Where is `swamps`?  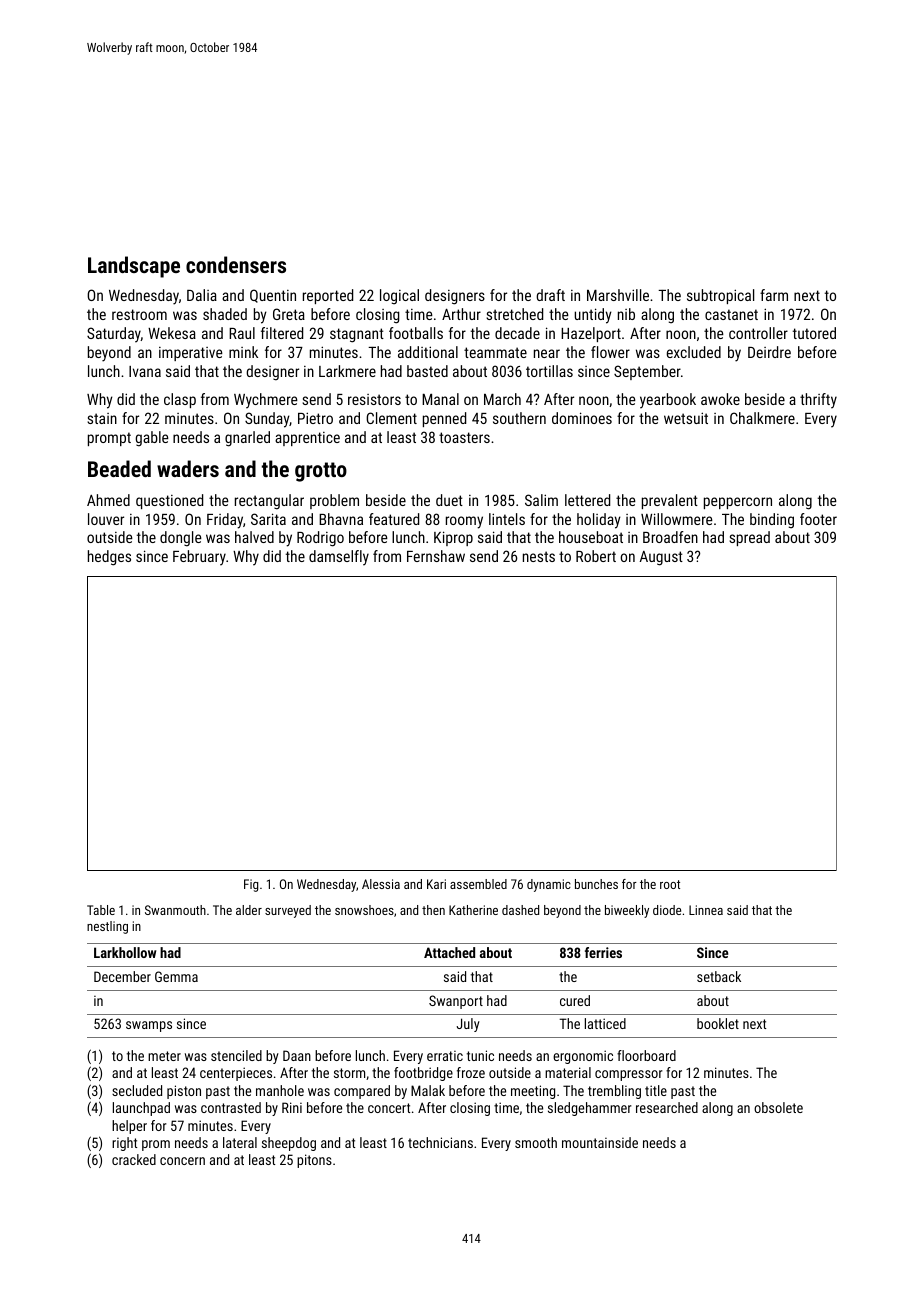 swamps is located at coordinates (149, 1026).
